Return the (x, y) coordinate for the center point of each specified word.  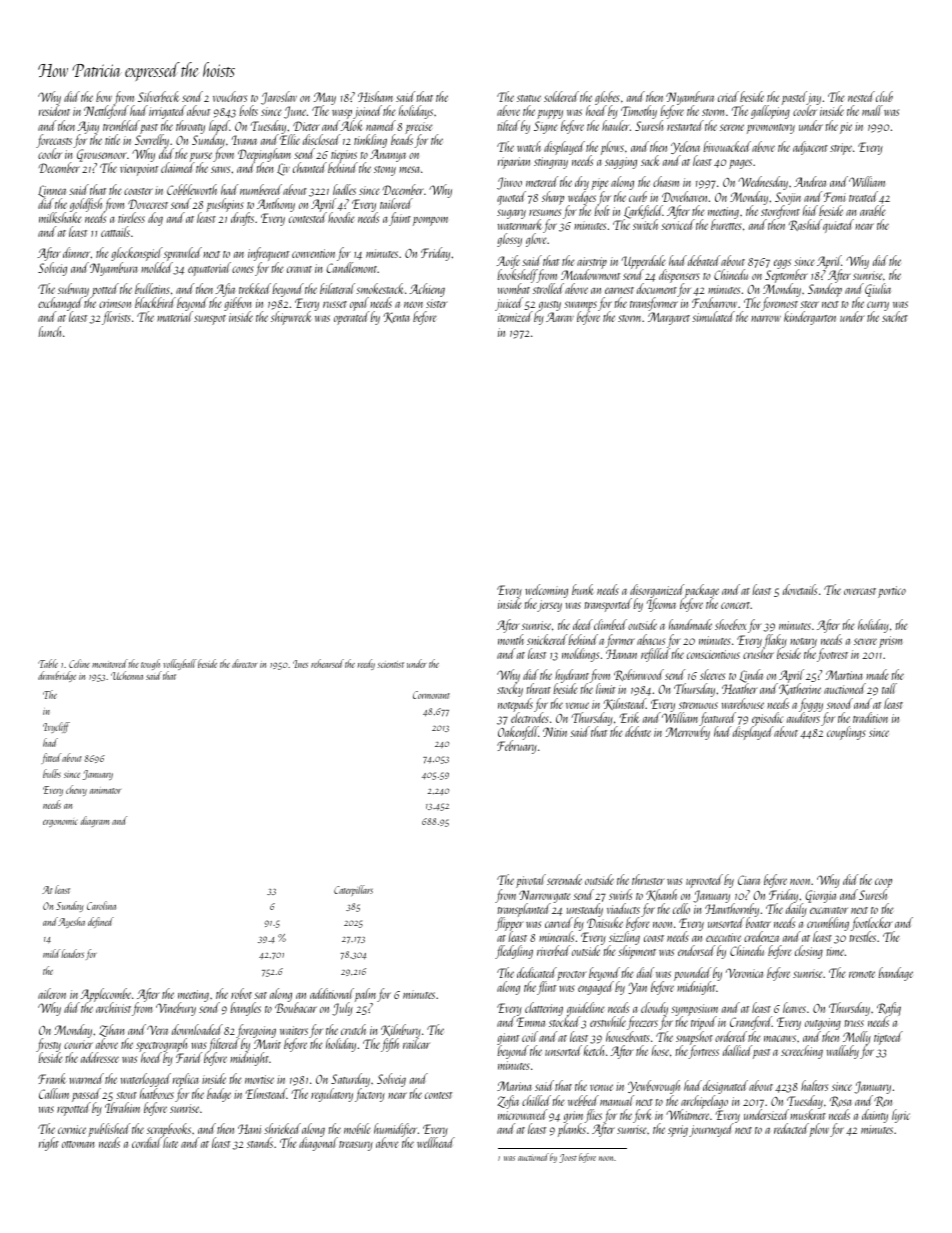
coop (883, 883)
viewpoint (139, 170)
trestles (862, 937)
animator (105, 791)
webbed (583, 1100)
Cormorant (431, 695)
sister (437, 303)
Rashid (805, 225)
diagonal (317, 1144)
